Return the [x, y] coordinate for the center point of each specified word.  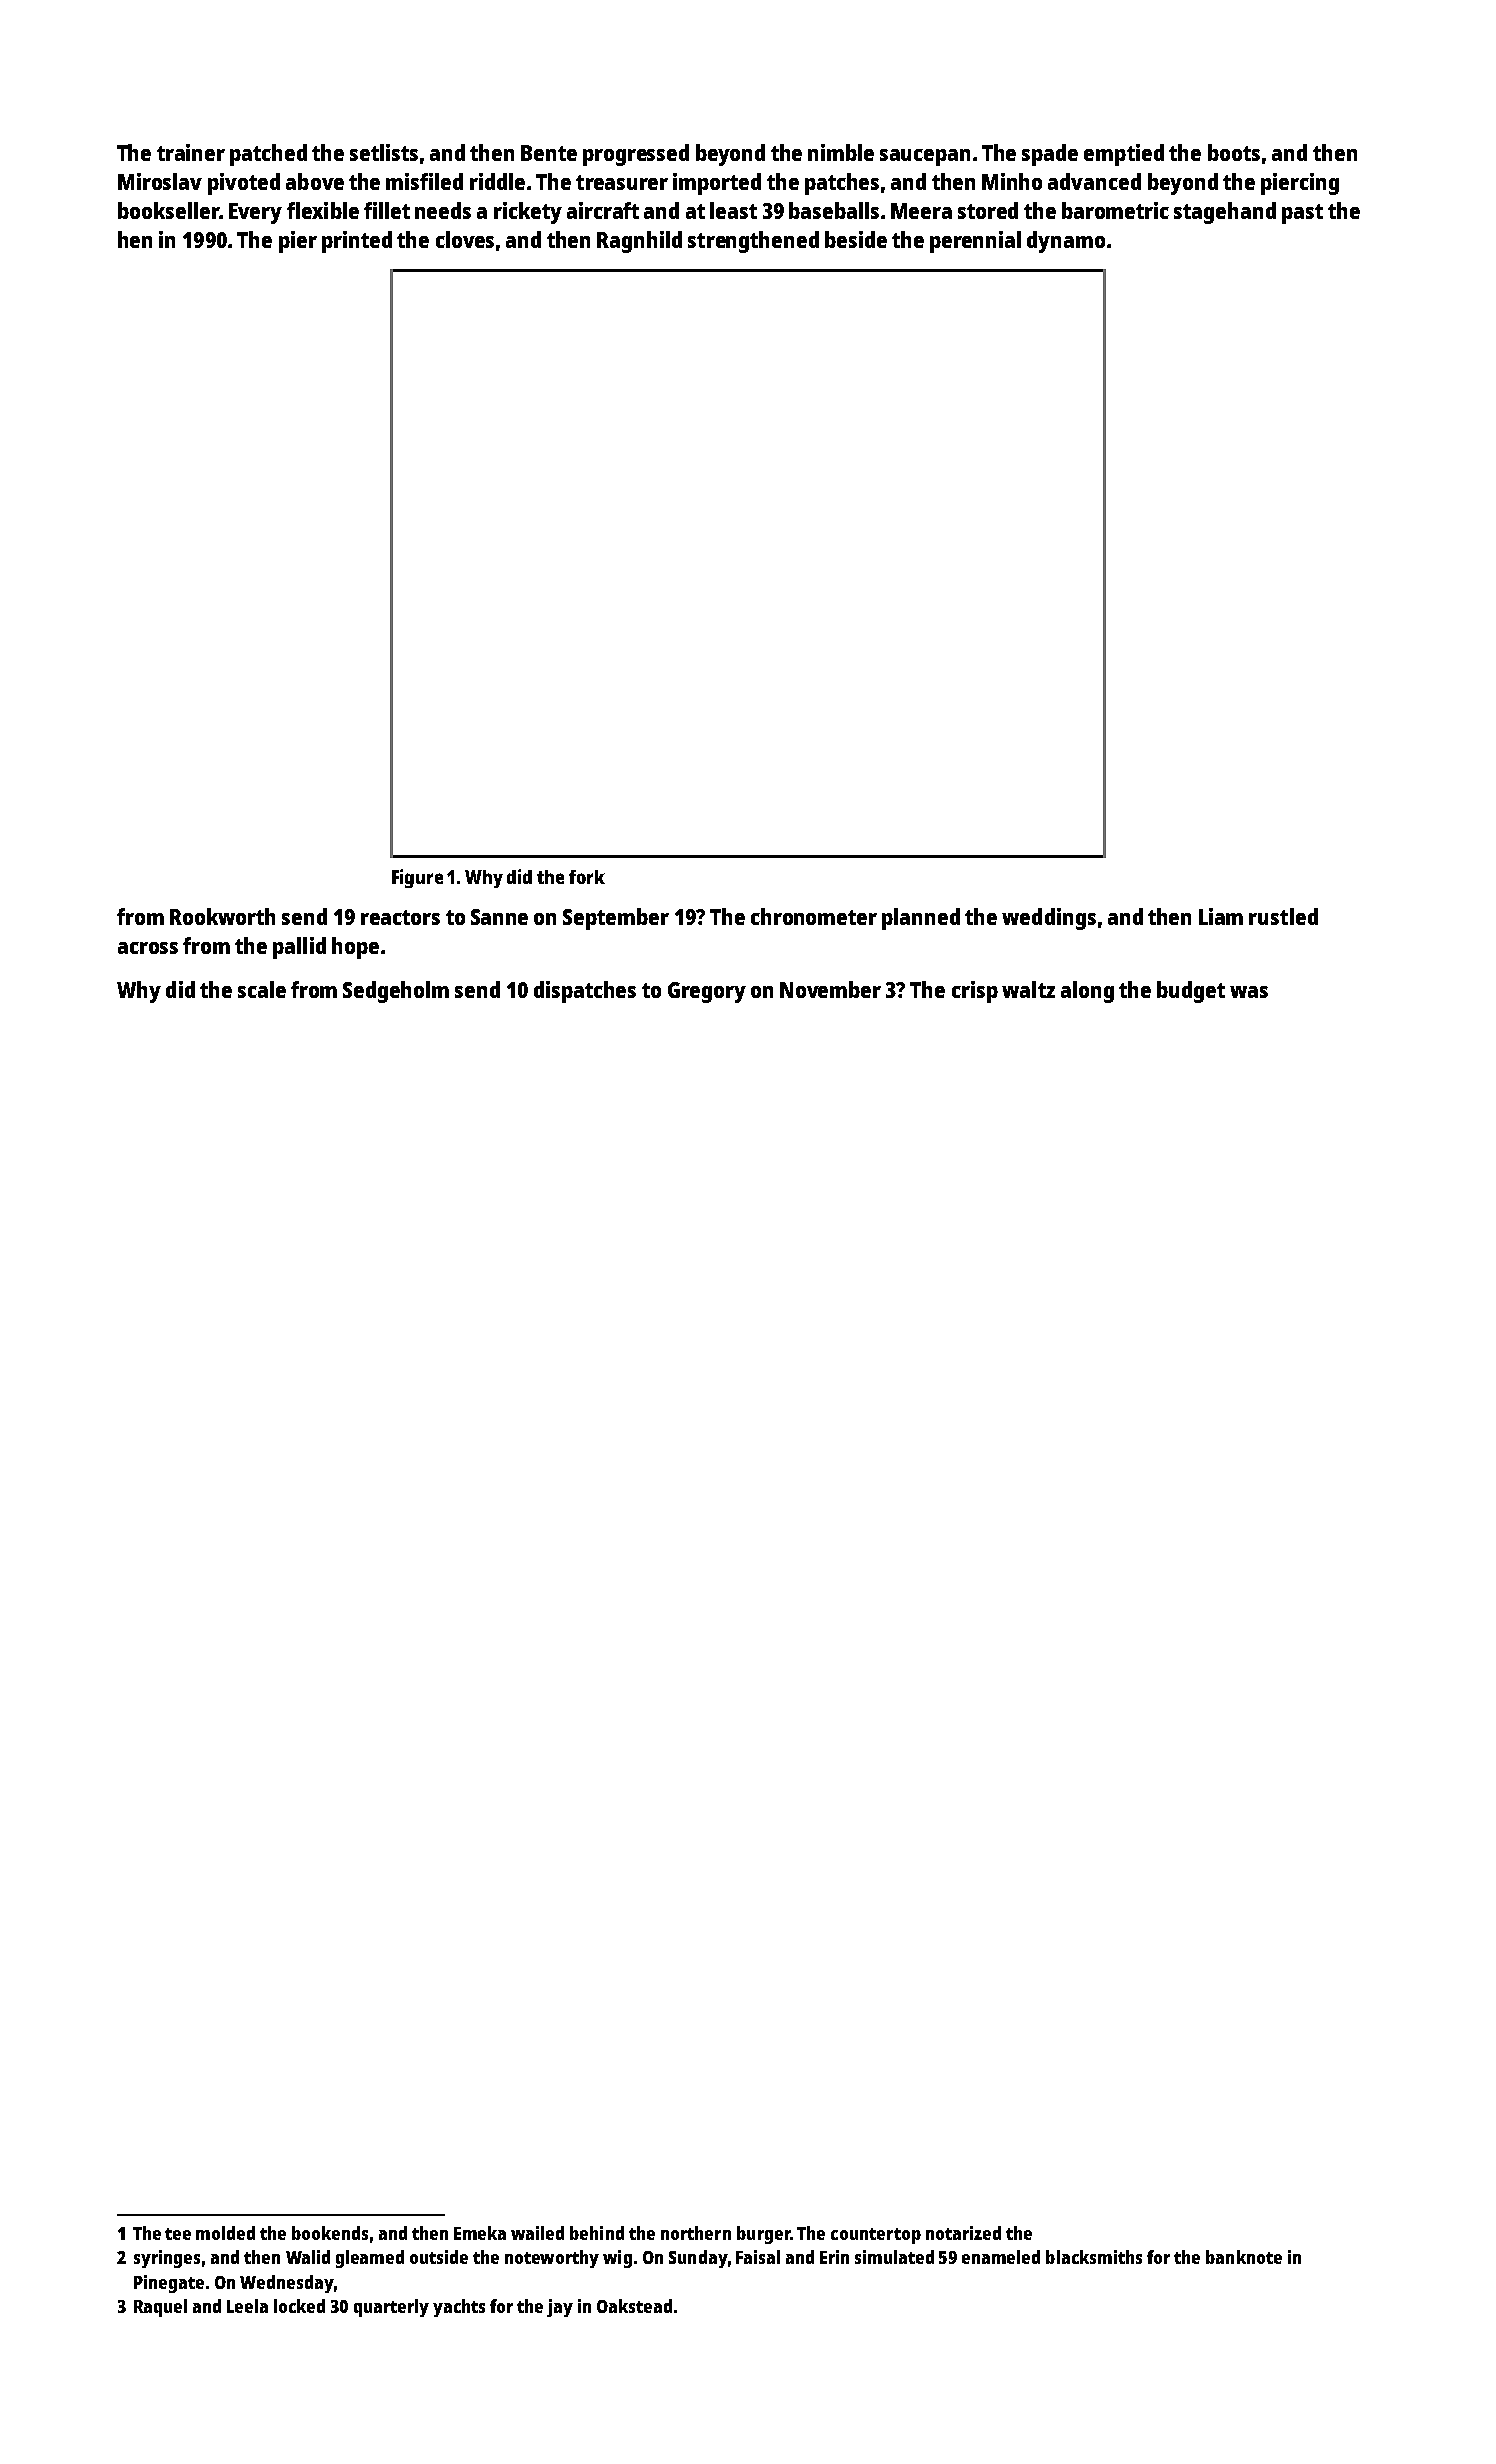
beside [856, 239]
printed [357, 242]
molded [225, 2233]
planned [921, 919]
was [1249, 992]
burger [763, 2235]
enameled [1001, 2257]
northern [696, 2233]
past [1302, 214]
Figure [417, 878]
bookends [330, 2233]
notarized [963, 2233]
